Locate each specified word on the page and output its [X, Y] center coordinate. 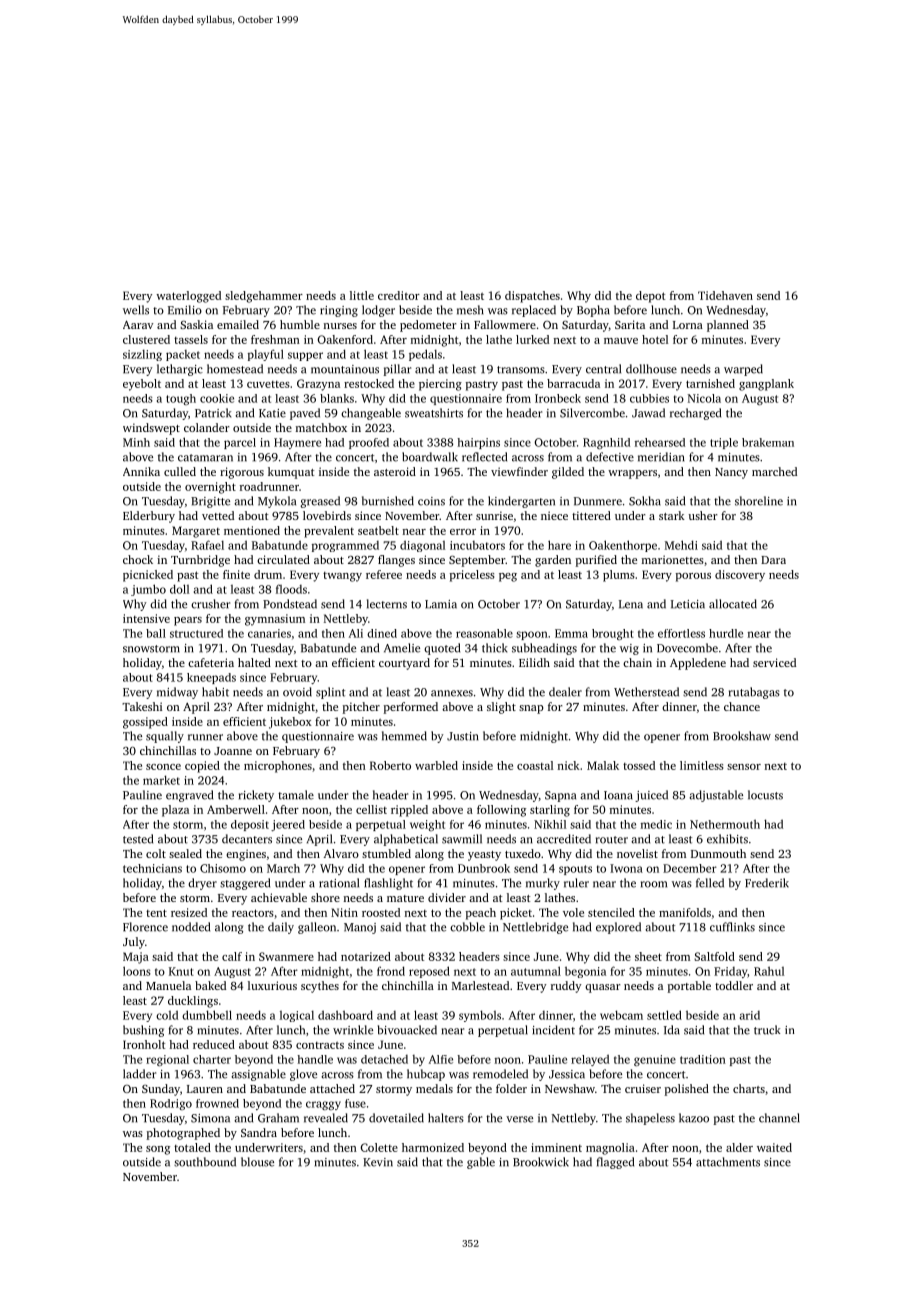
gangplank [766, 385]
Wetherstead [646, 692]
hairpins [478, 443]
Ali [356, 633]
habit [215, 692]
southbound [205, 1162]
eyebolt [142, 385]
